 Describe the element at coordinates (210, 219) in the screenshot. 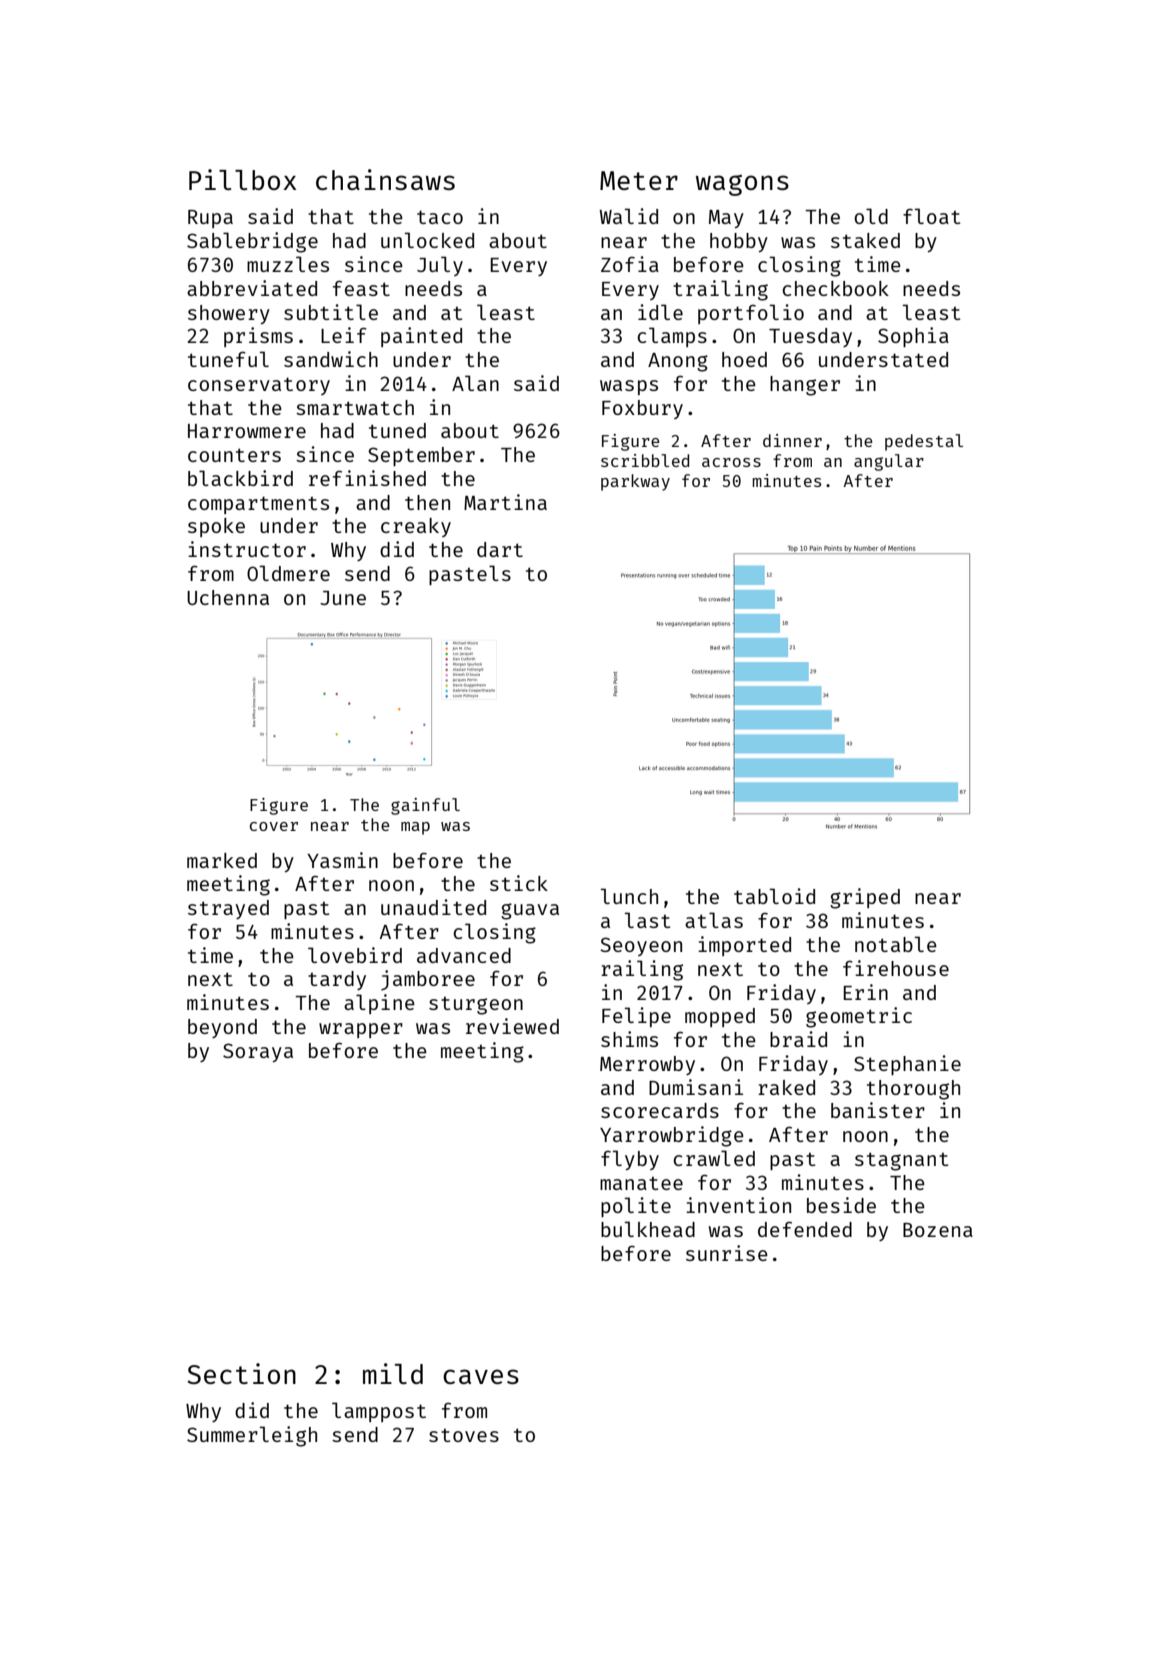

I see `Rupa` at that location.
